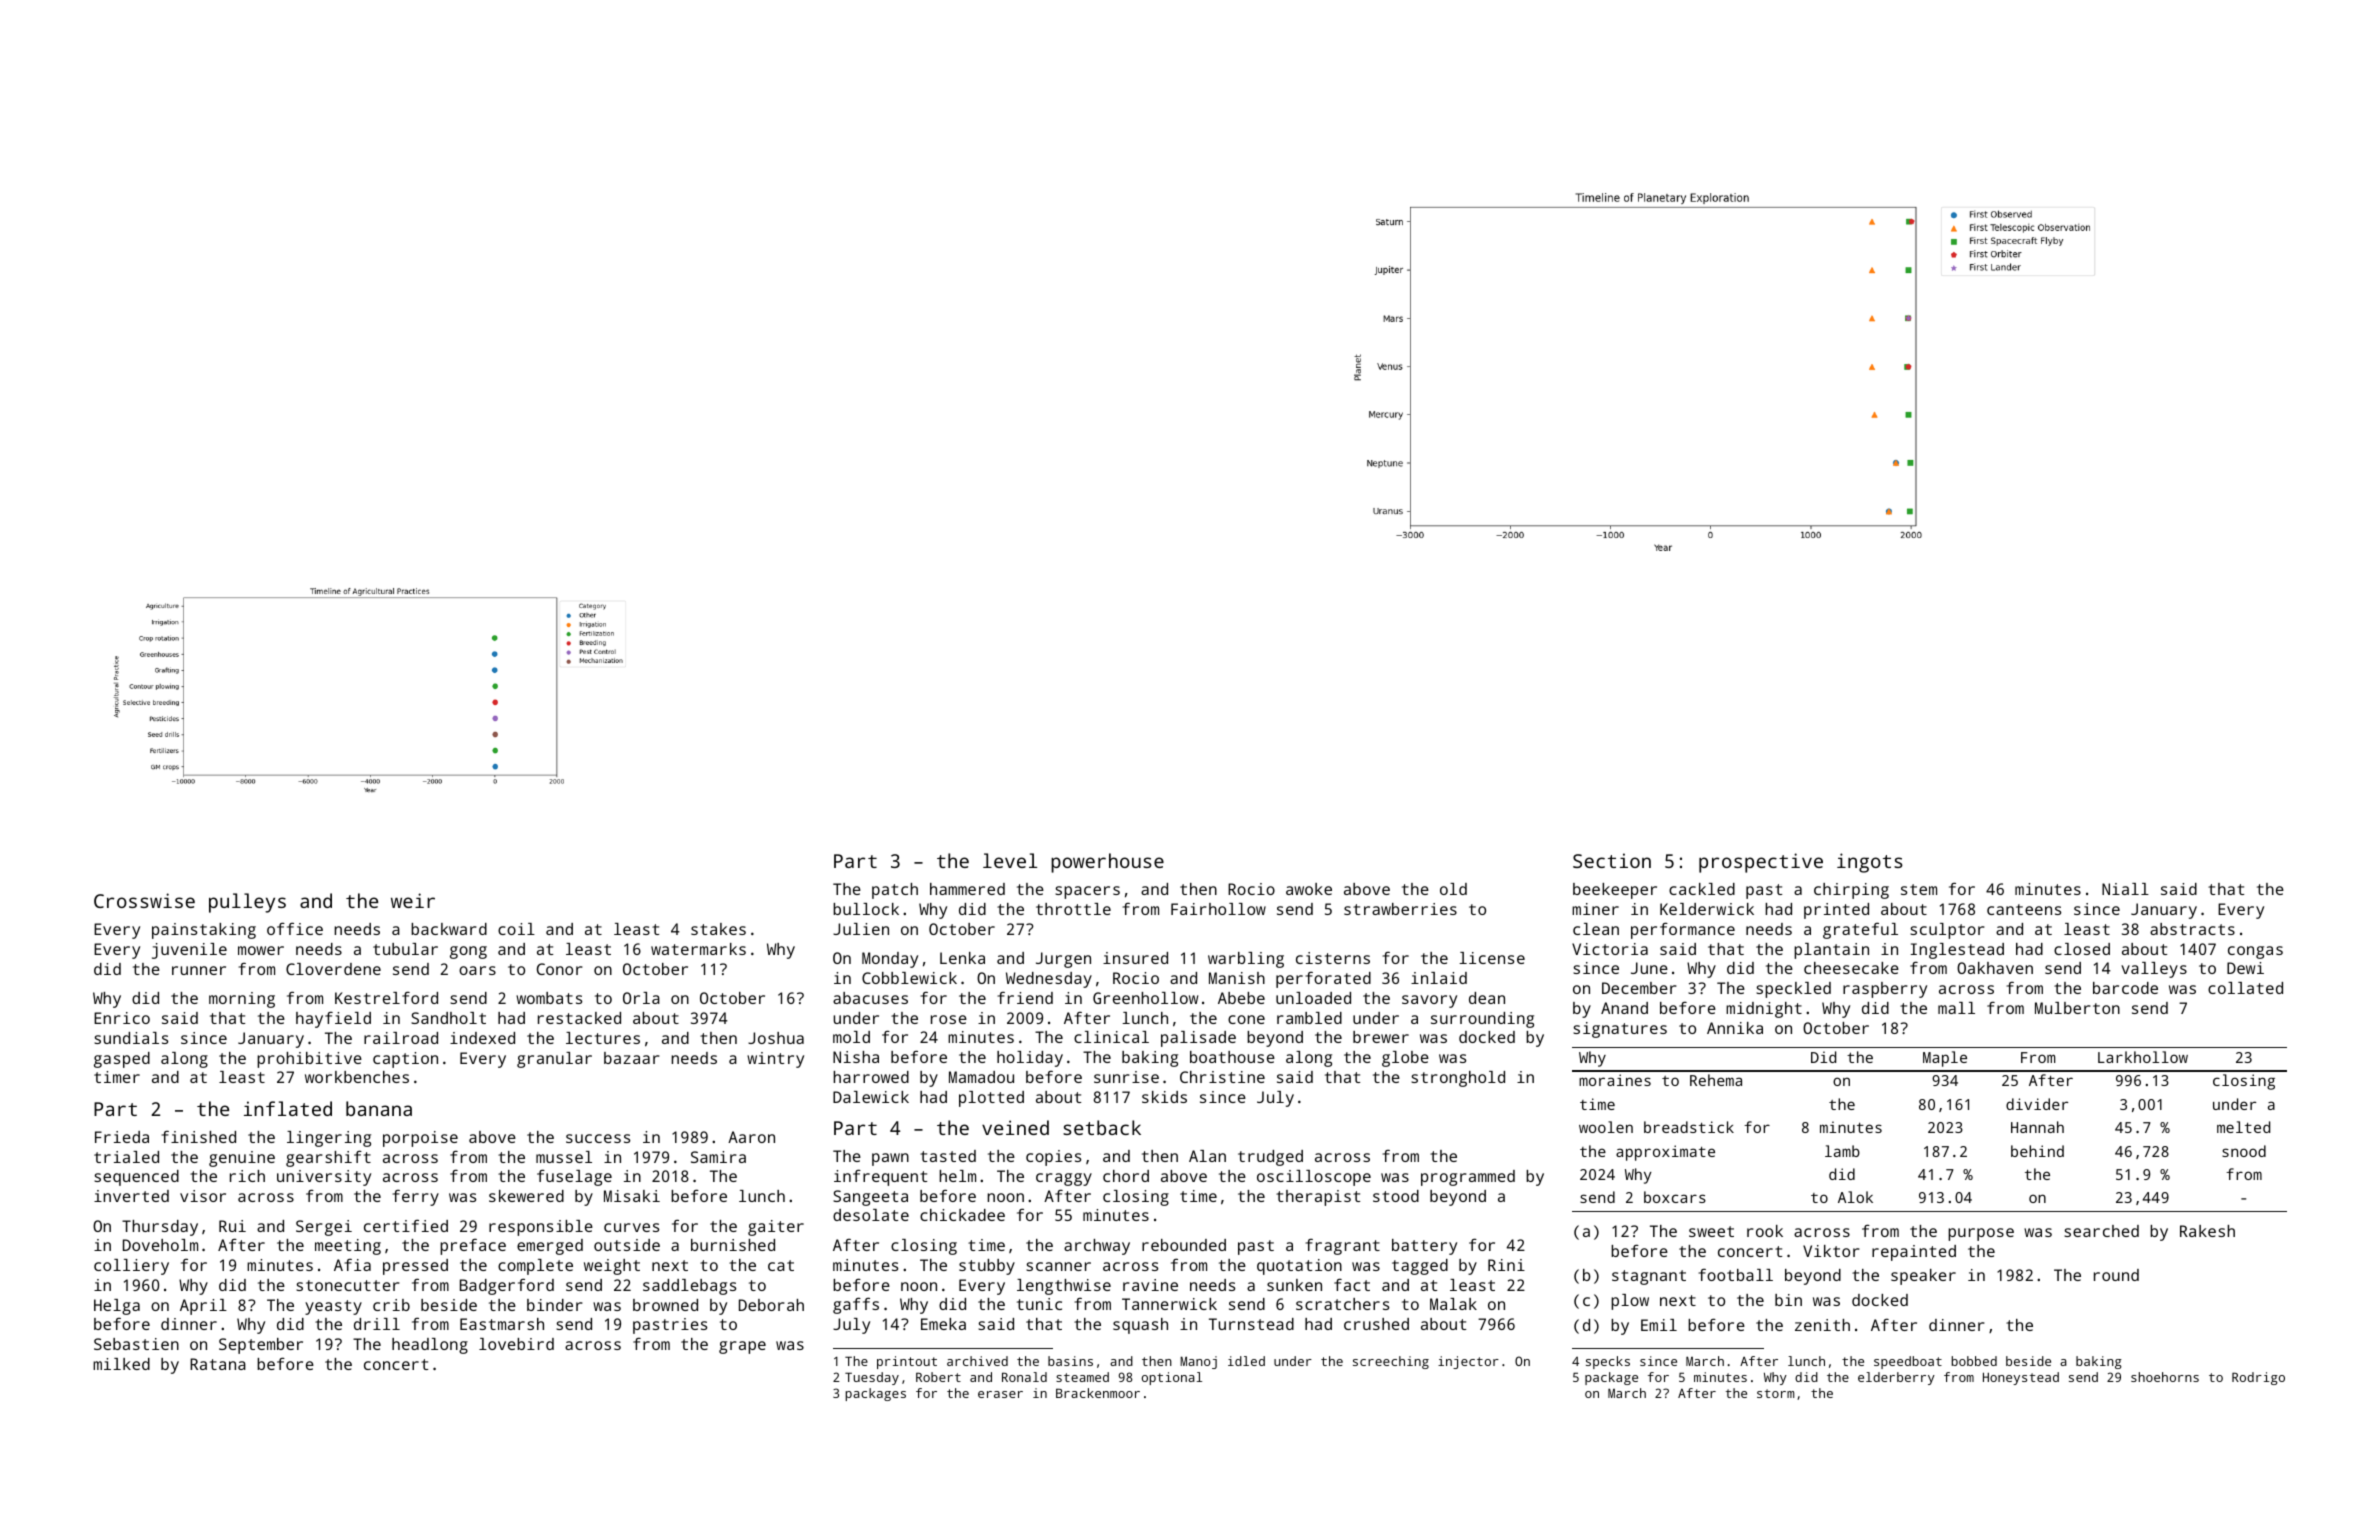  Describe the element at coordinates (401, 1038) in the document. I see `railroad` at that location.
